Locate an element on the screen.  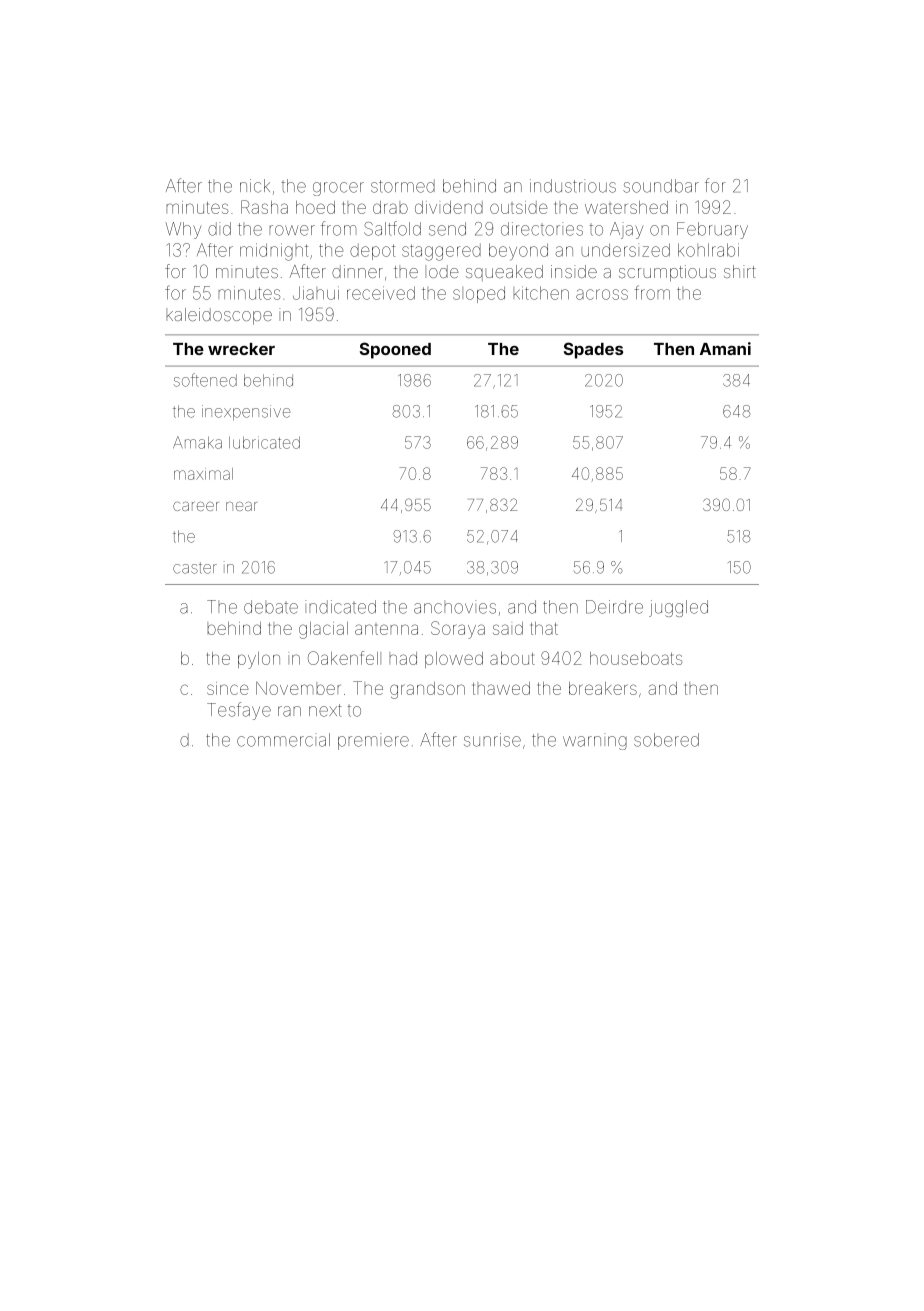
juggled is located at coordinates (678, 608).
